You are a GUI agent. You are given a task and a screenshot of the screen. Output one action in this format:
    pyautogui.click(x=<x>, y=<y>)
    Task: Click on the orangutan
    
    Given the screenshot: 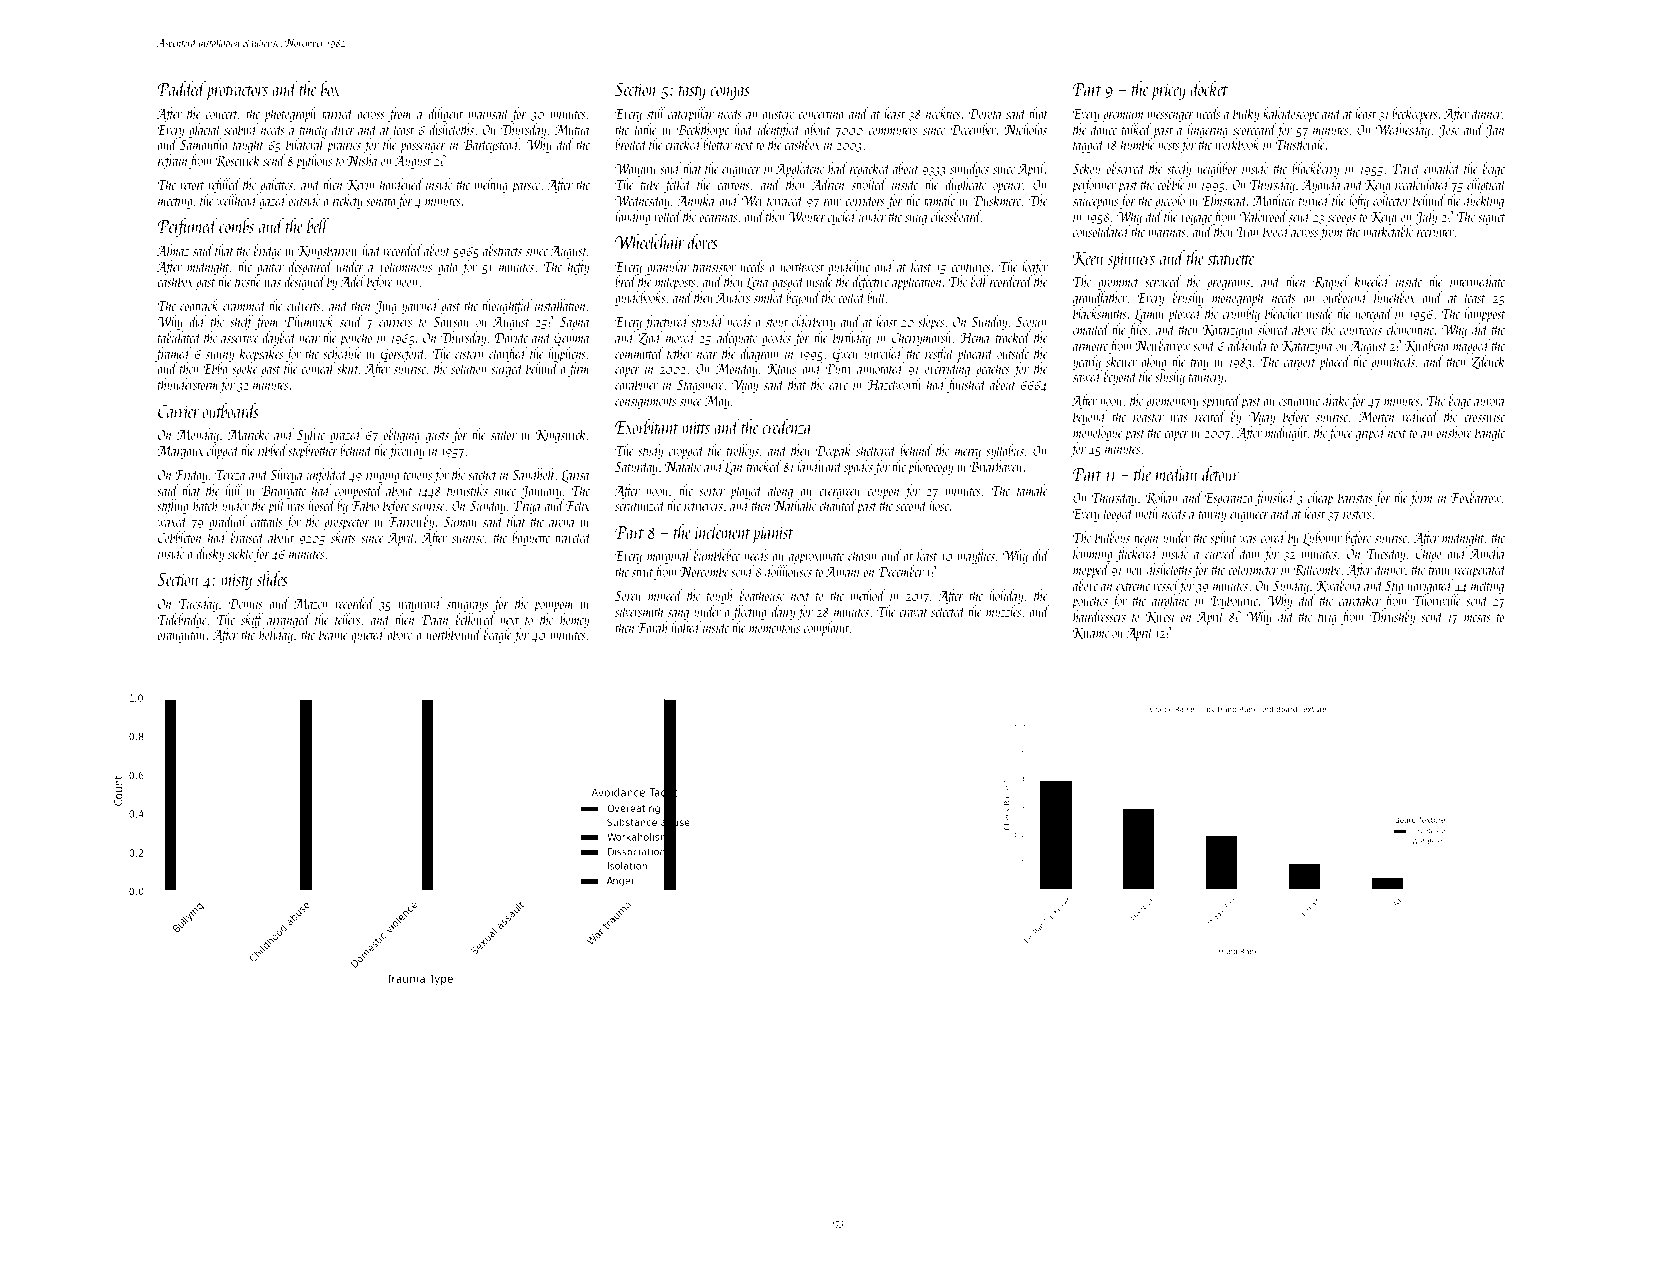 What is the action you would take?
    pyautogui.click(x=182, y=637)
